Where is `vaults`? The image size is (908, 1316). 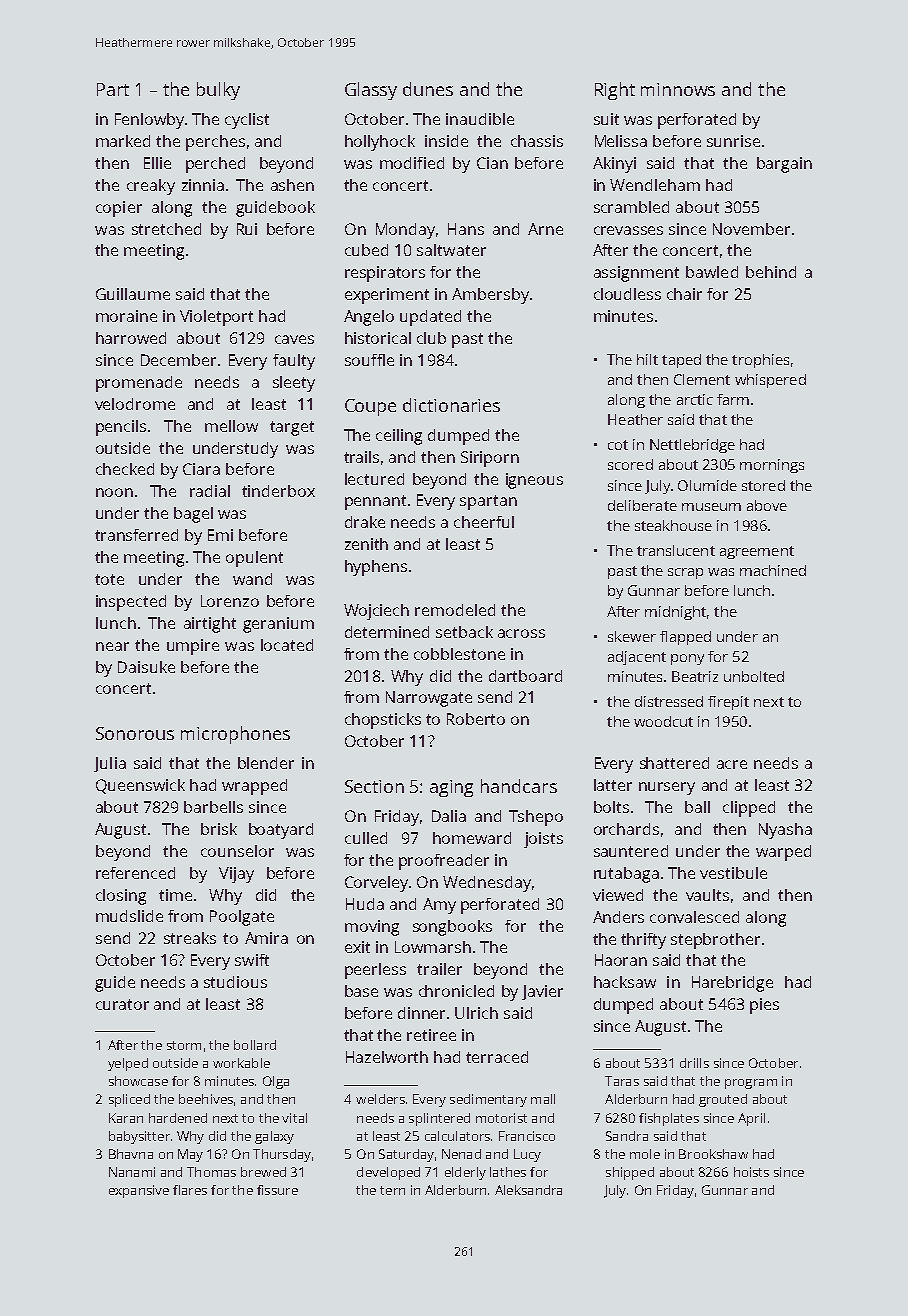 vaults is located at coordinates (707, 895).
